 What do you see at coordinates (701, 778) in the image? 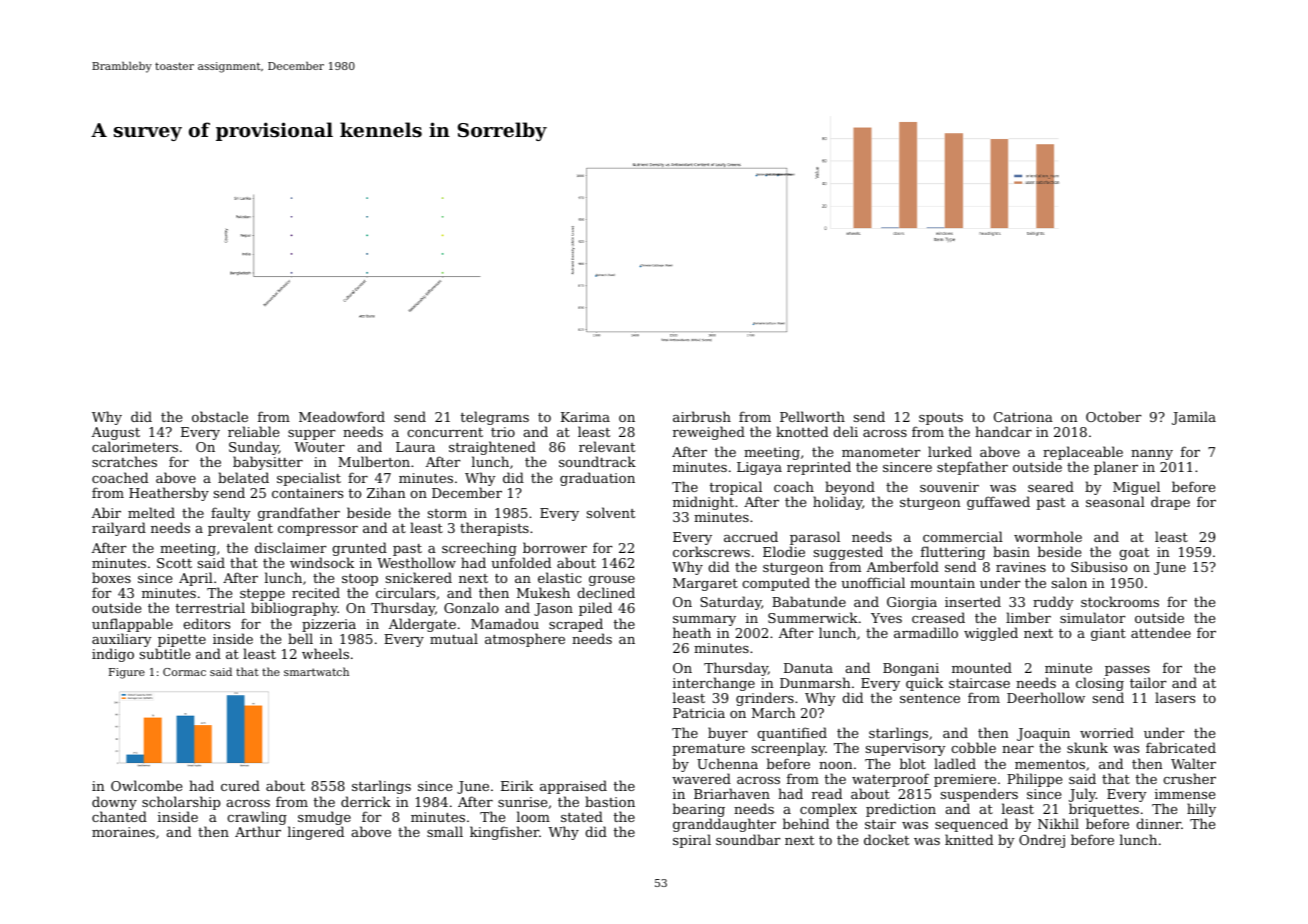
I see `wavered` at bounding box center [701, 778].
